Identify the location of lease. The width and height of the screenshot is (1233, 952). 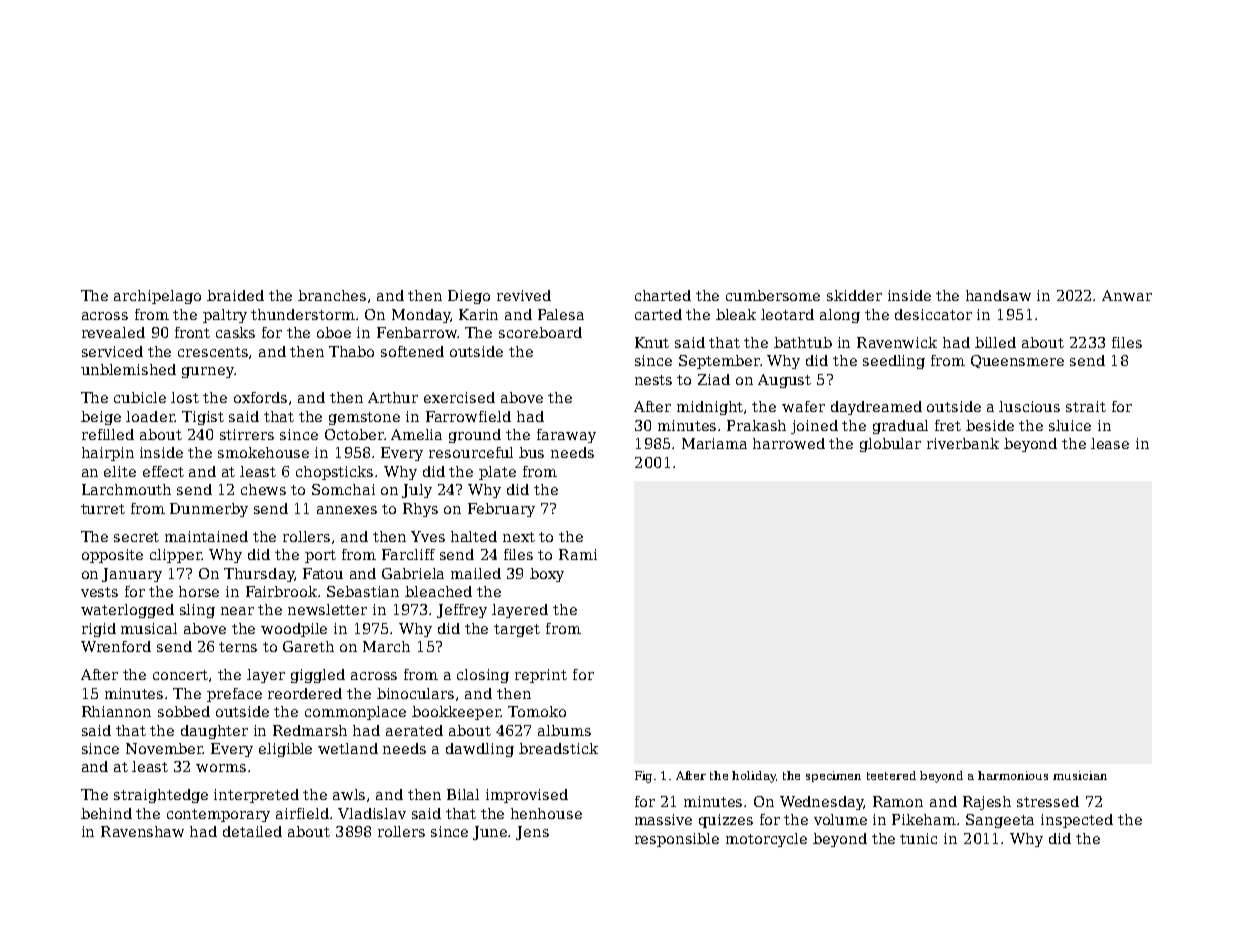
(1110, 443).
